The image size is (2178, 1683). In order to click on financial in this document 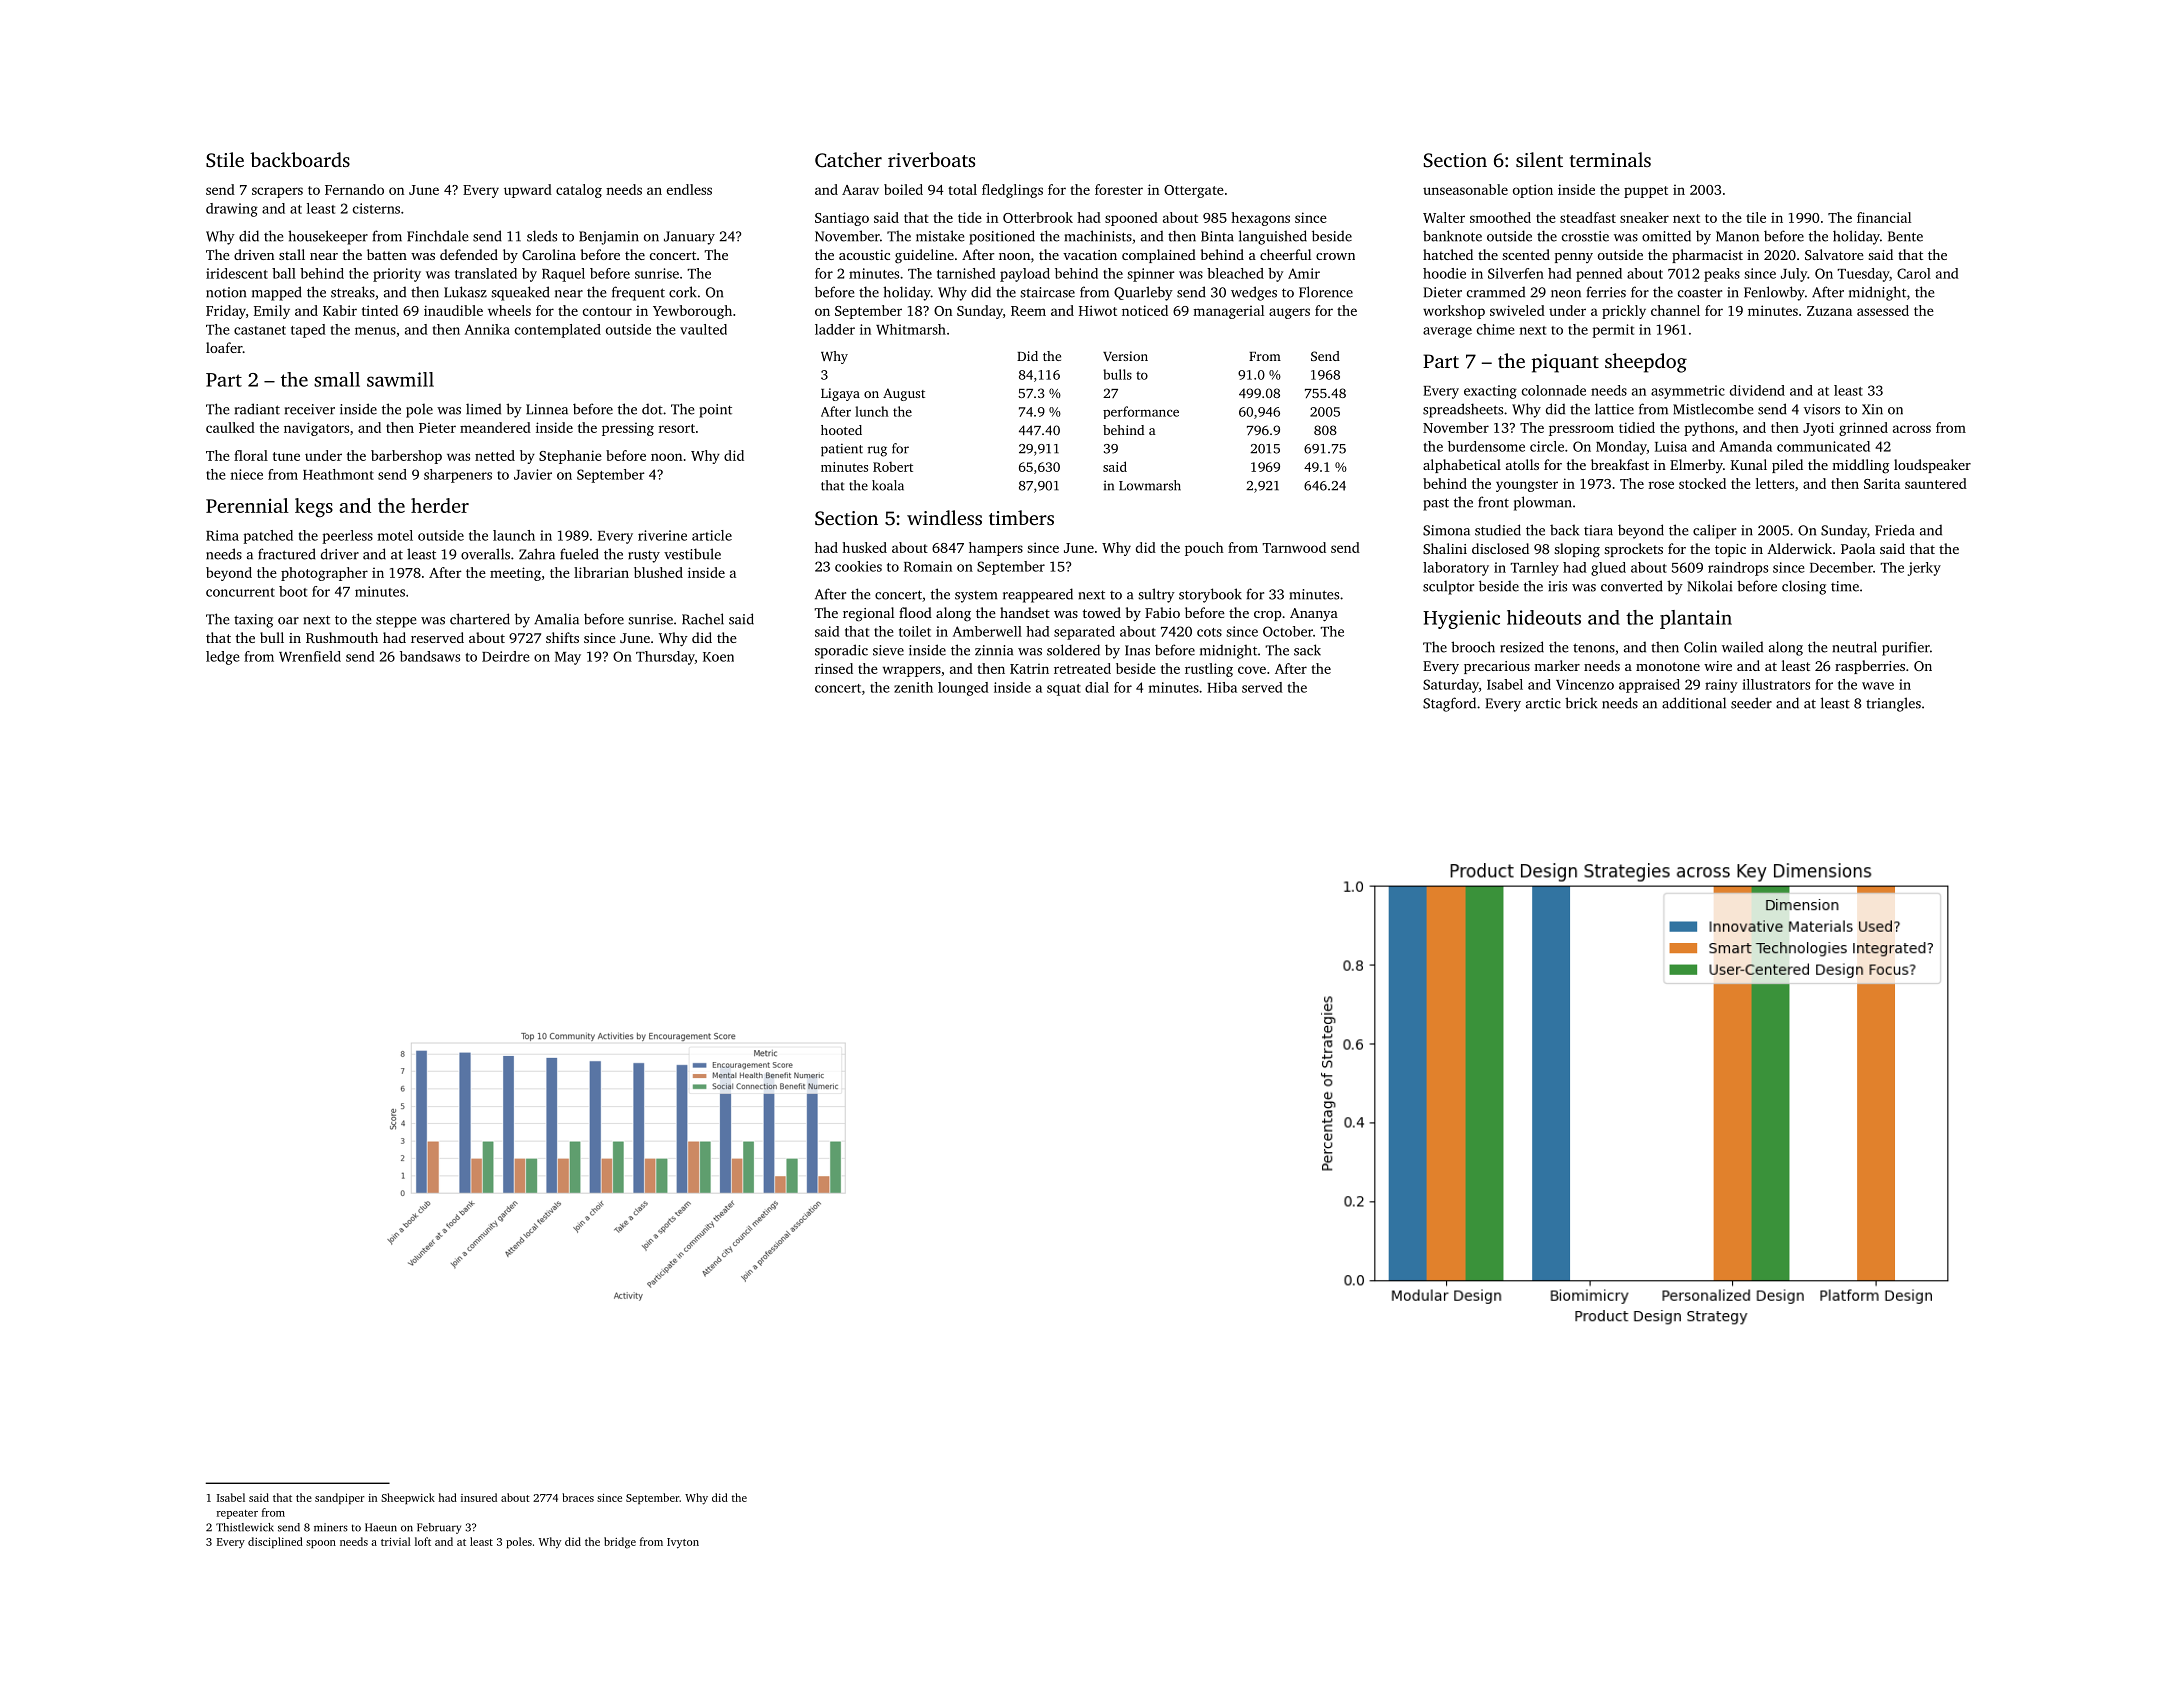, I will do `click(1884, 217)`.
